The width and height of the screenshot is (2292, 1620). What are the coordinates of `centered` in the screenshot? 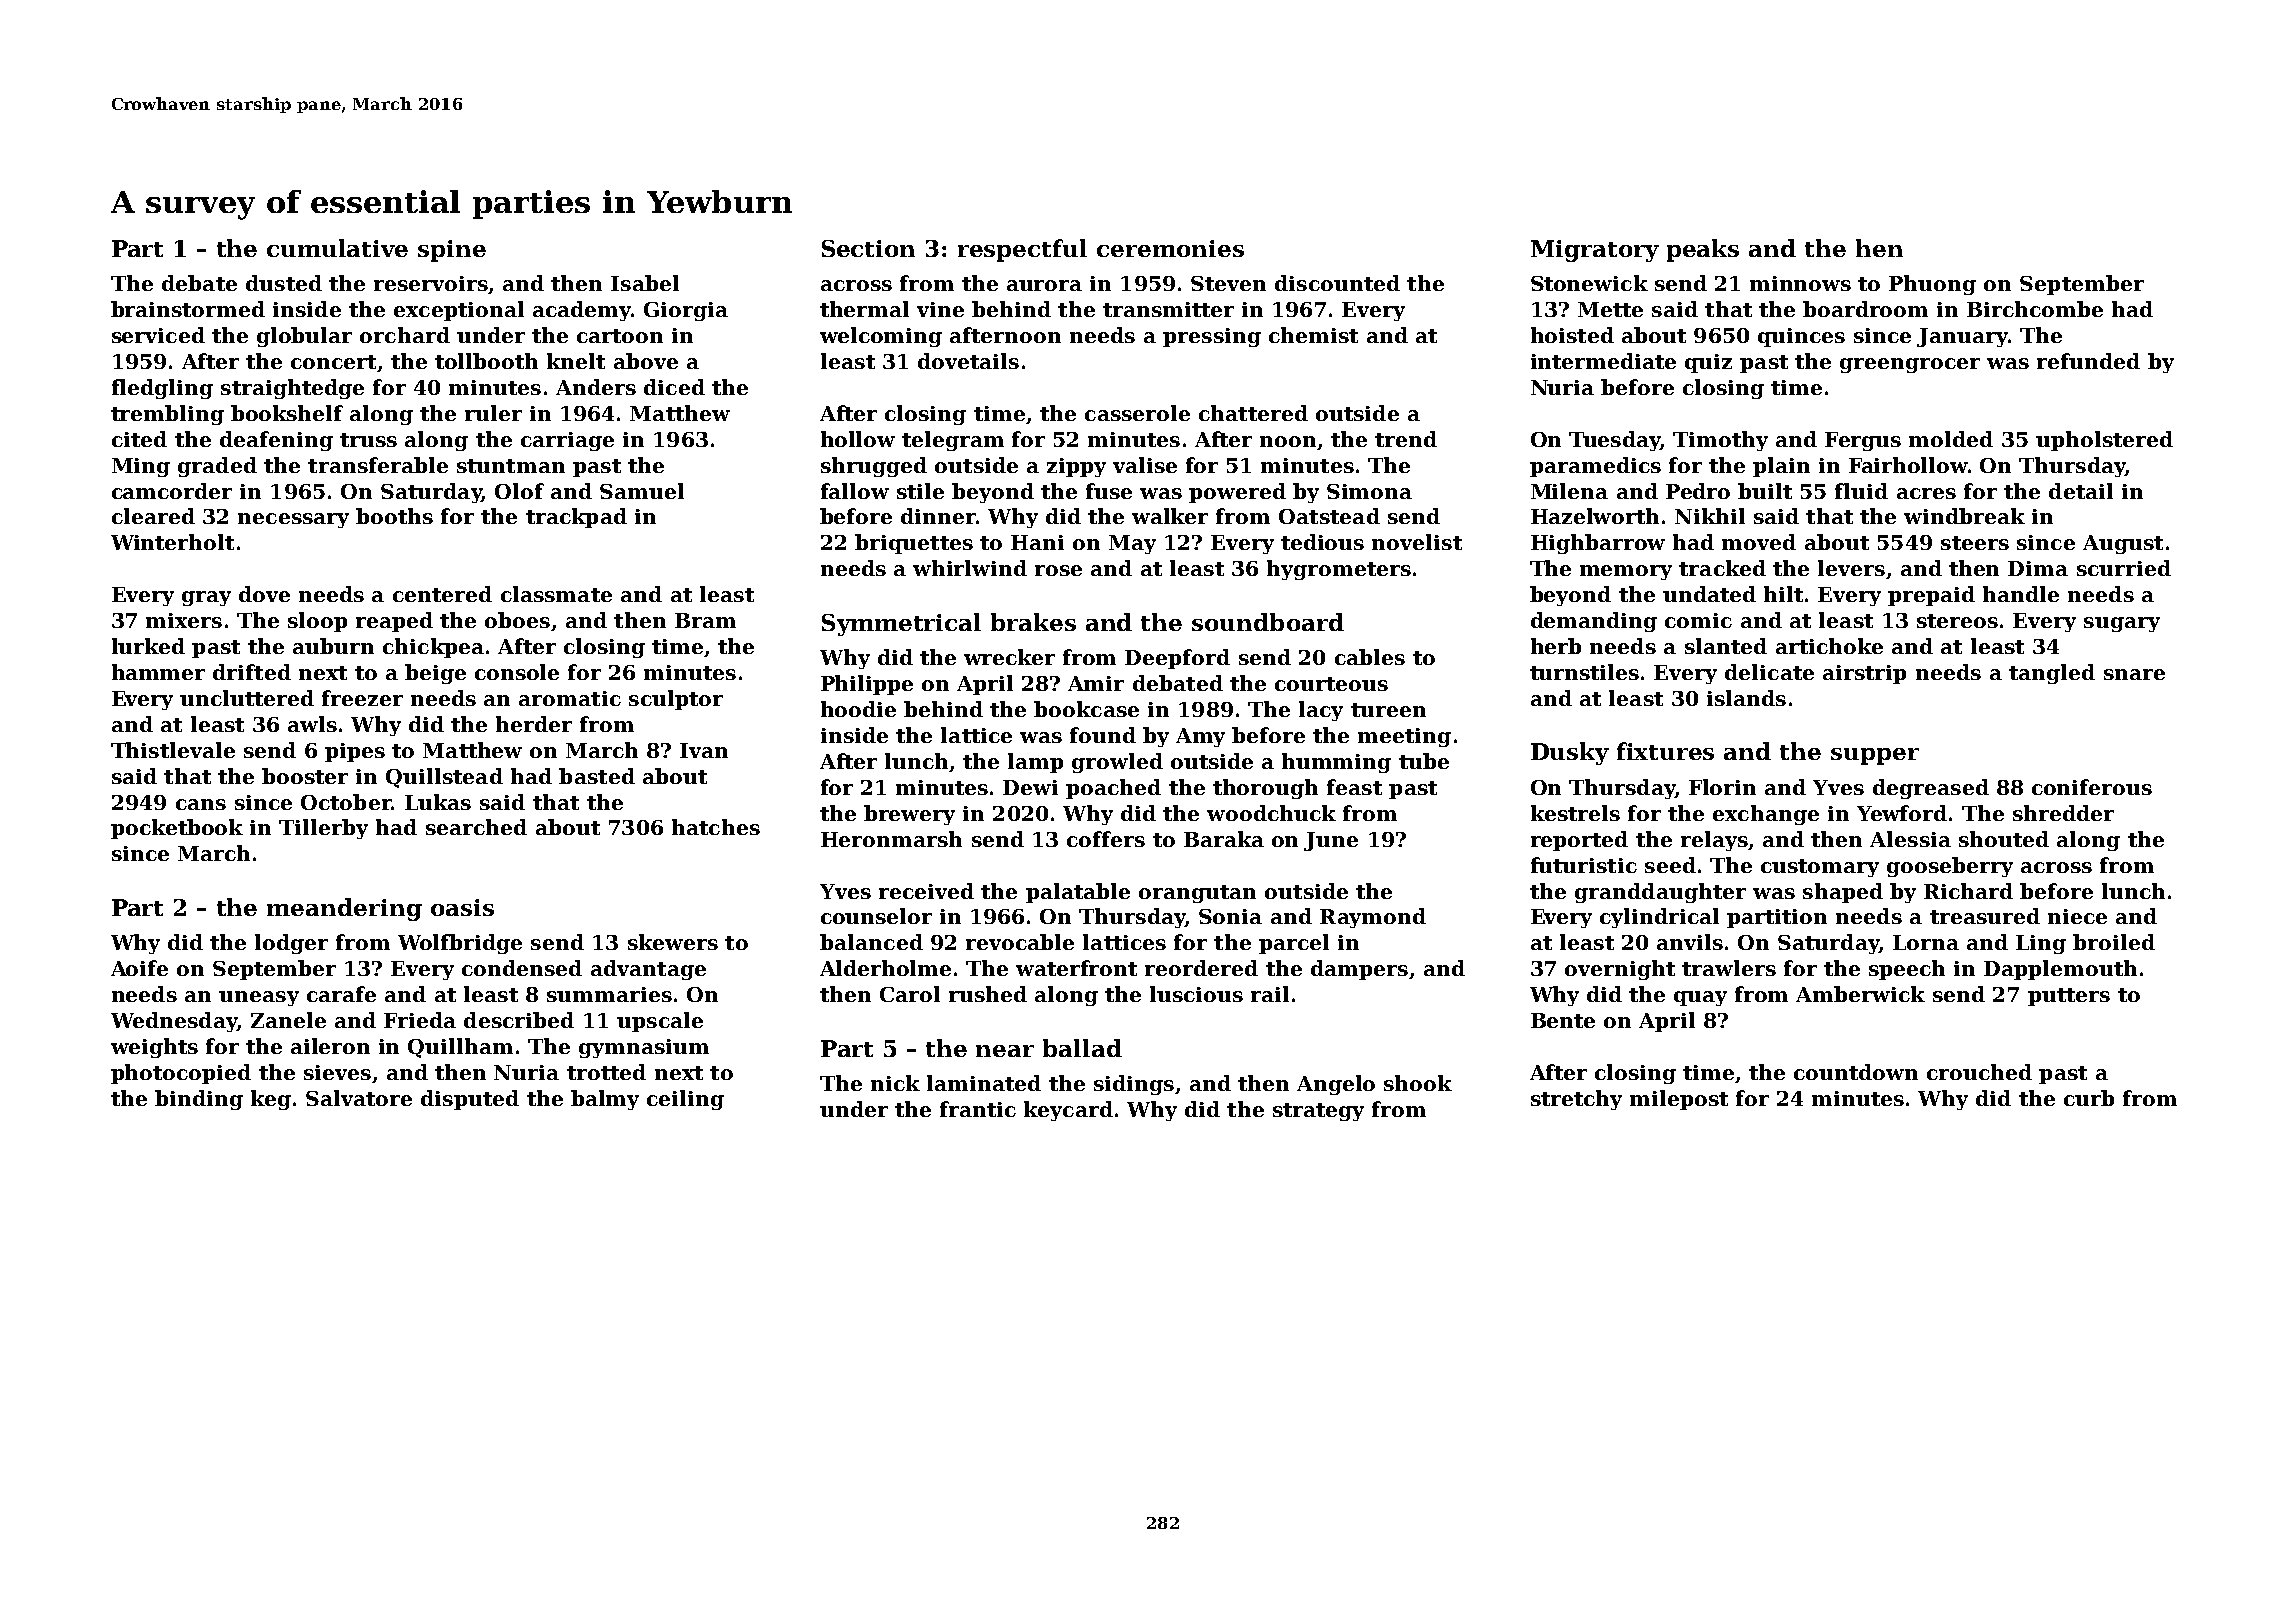 It's located at (442, 594).
